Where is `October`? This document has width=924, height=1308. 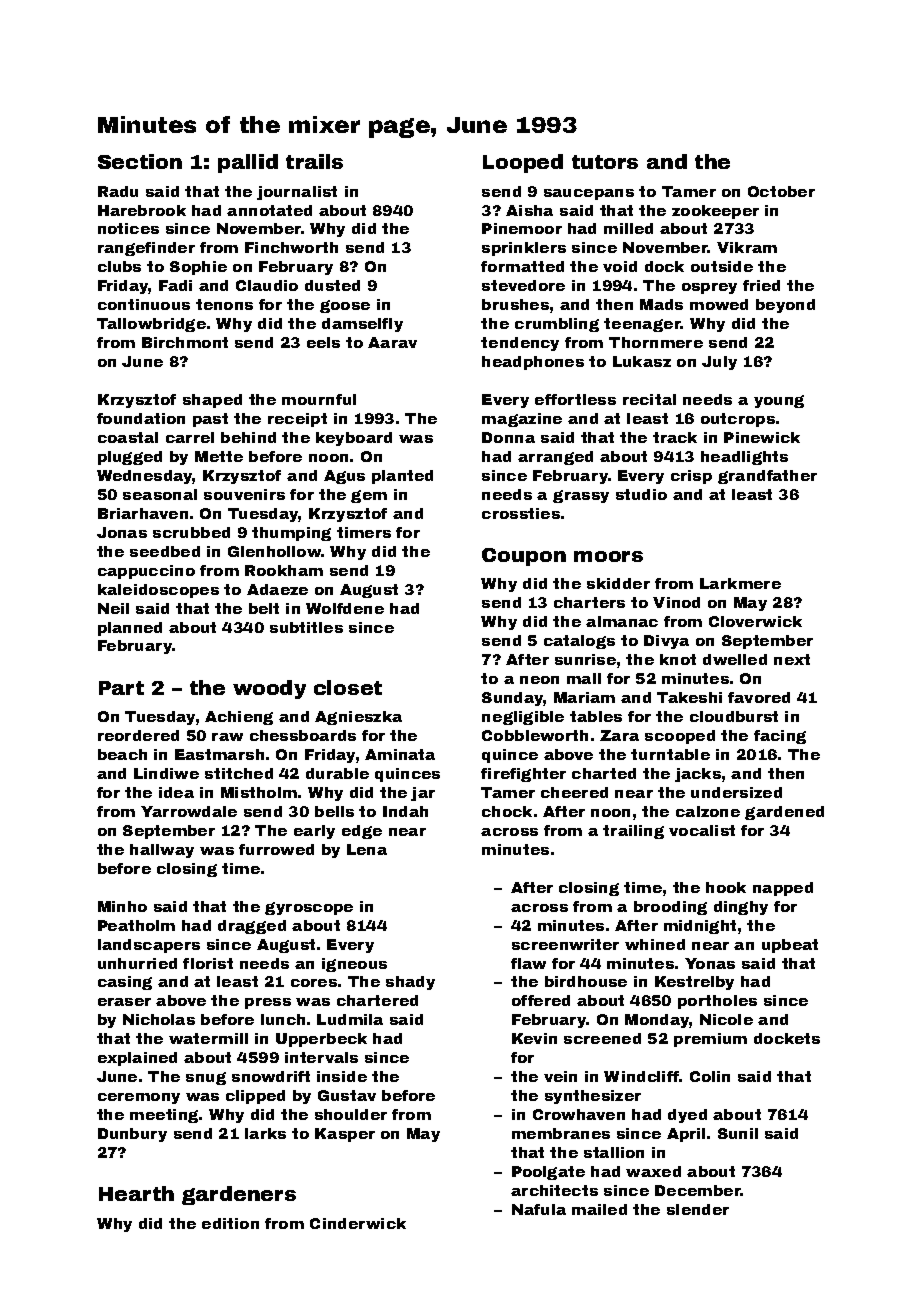 October is located at coordinates (781, 191).
